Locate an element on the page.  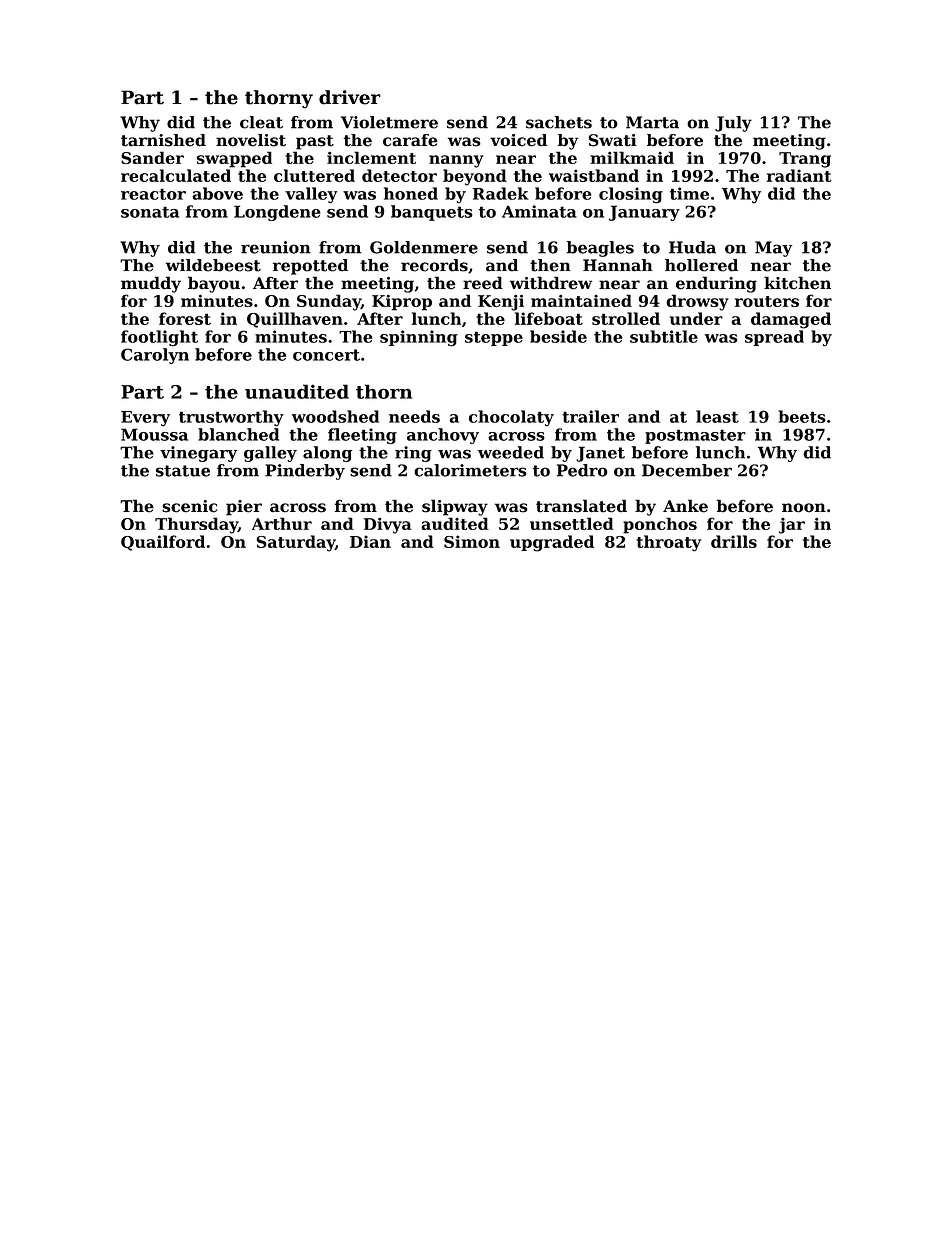
tarnished is located at coordinates (163, 140).
